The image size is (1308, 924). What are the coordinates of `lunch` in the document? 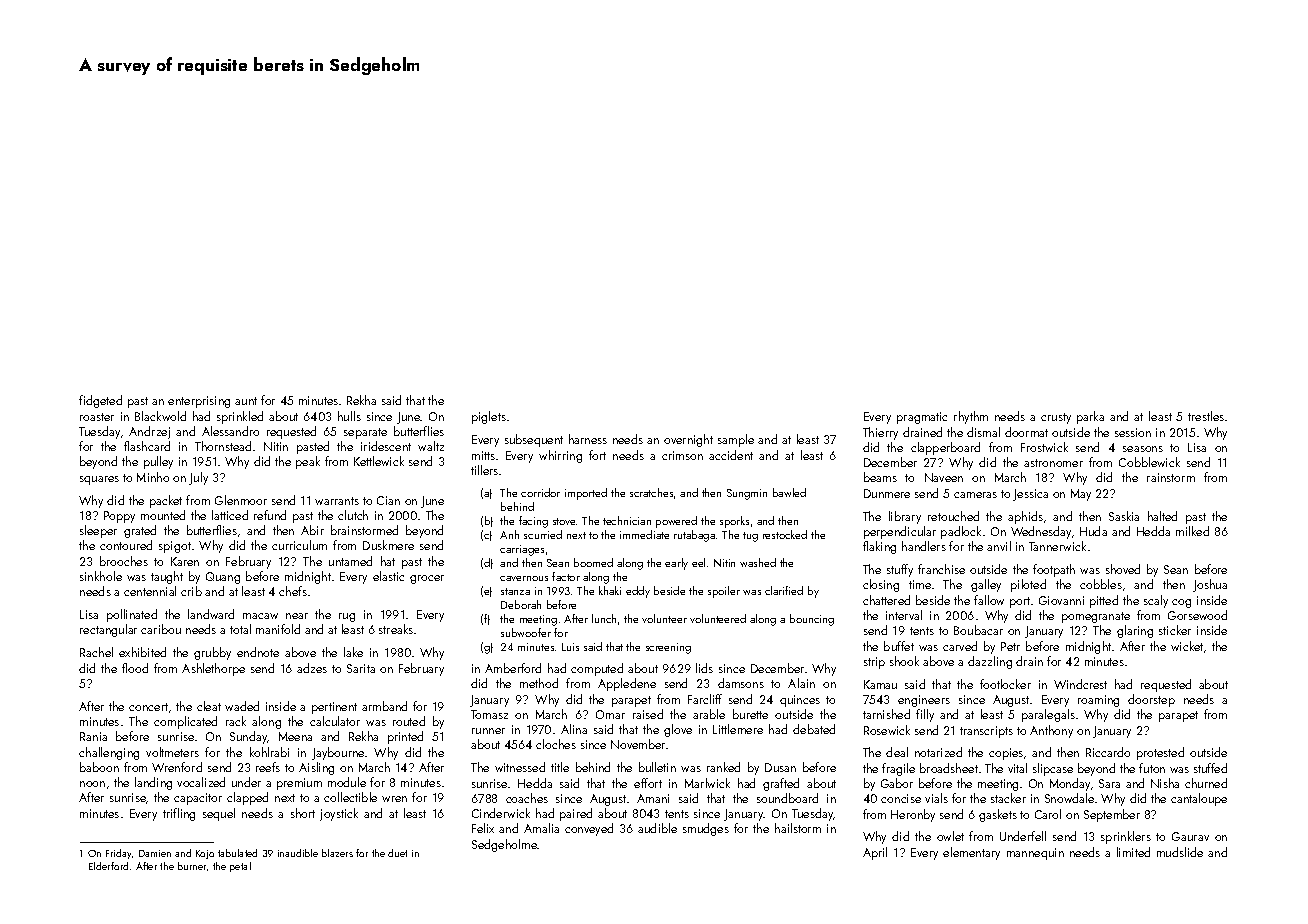 It's located at (604, 618).
